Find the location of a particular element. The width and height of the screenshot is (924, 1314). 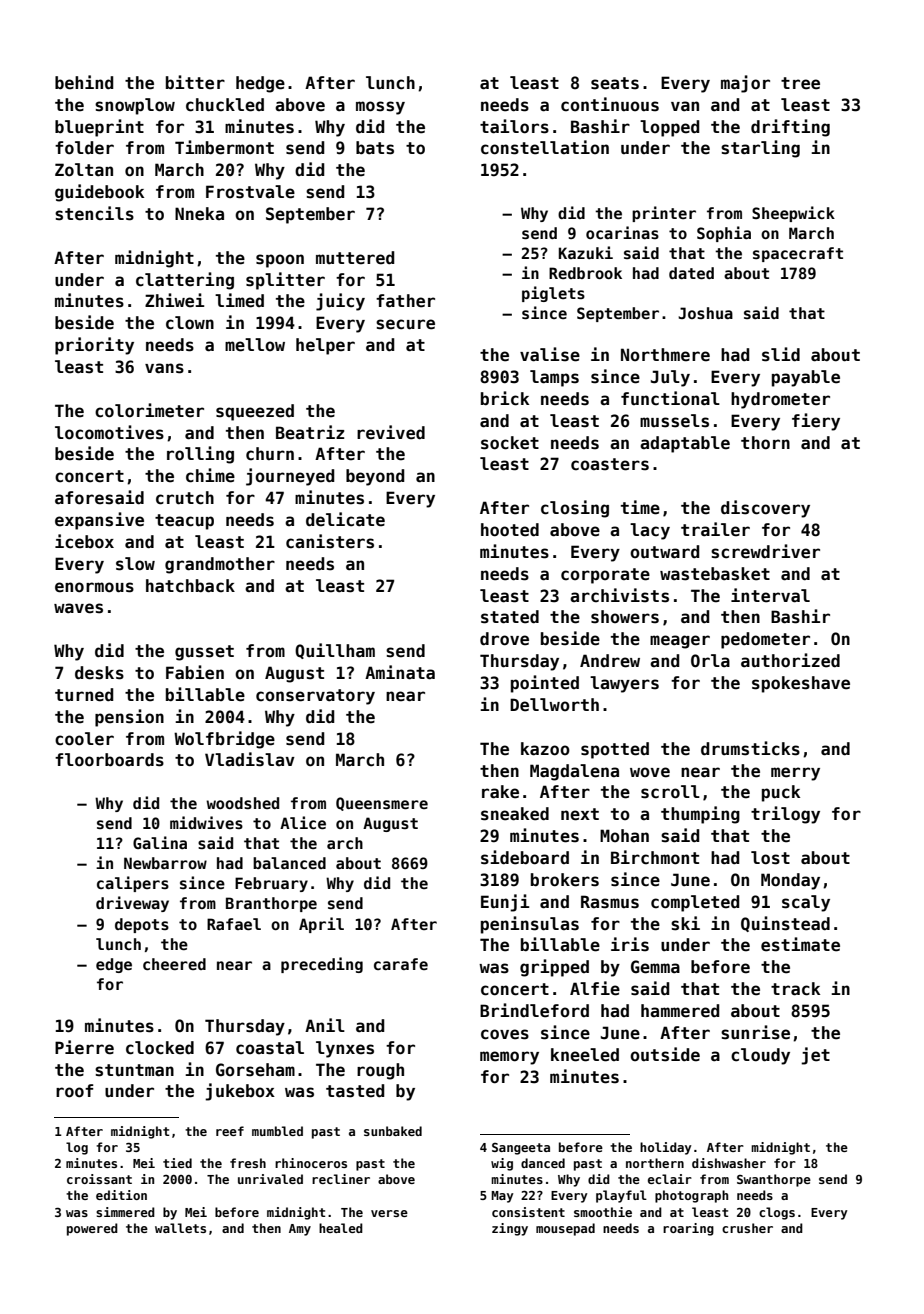

February is located at coordinates (271, 884).
